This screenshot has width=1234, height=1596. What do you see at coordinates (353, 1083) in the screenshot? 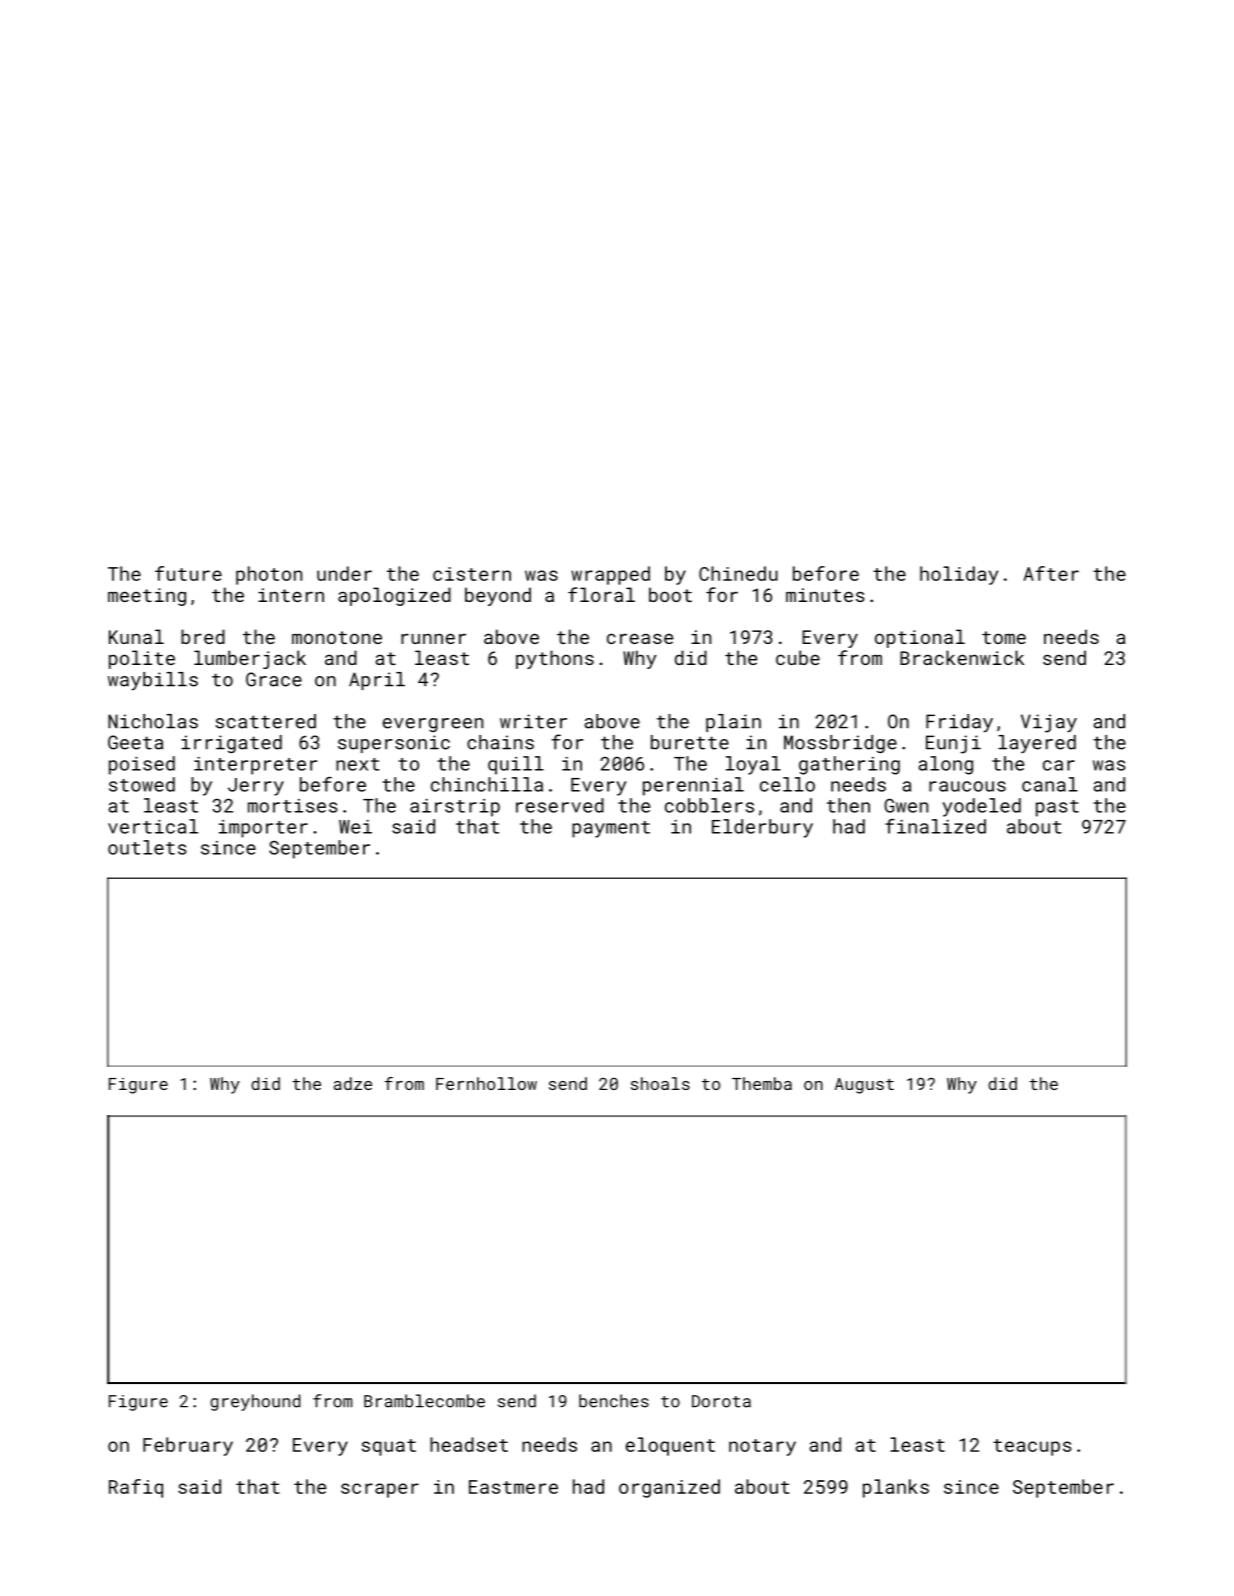
I see `adze` at bounding box center [353, 1083].
